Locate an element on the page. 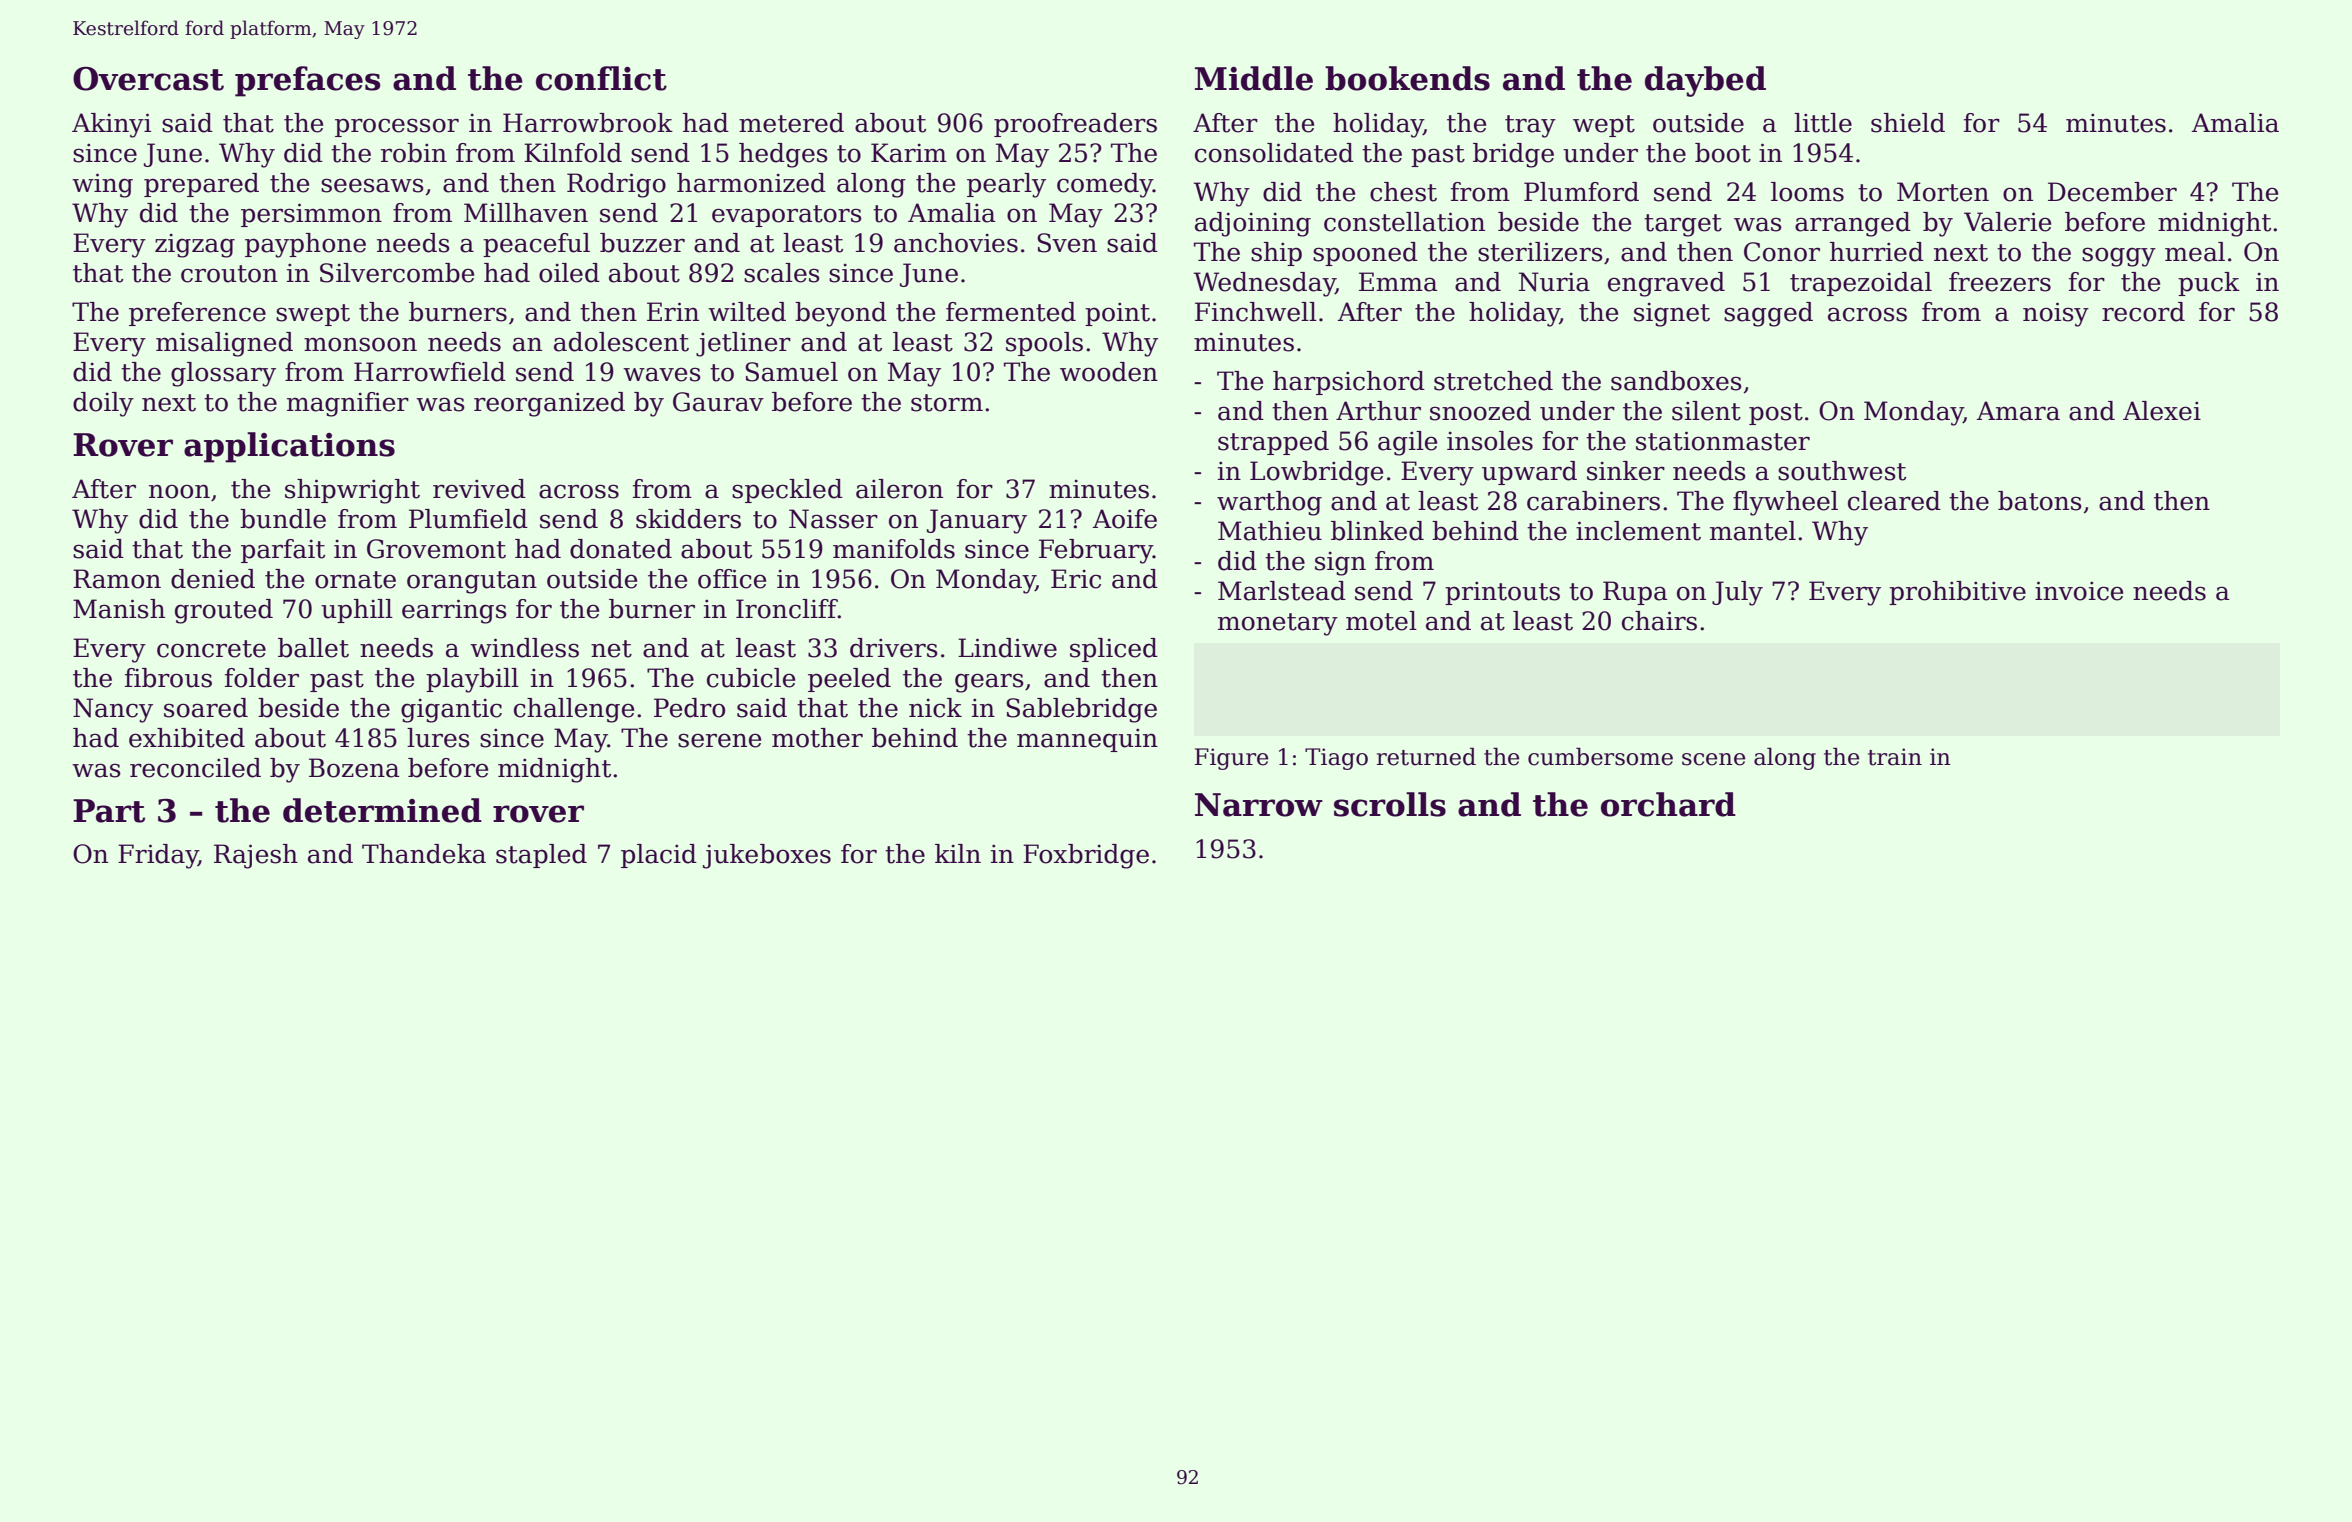  train is located at coordinates (1895, 757).
